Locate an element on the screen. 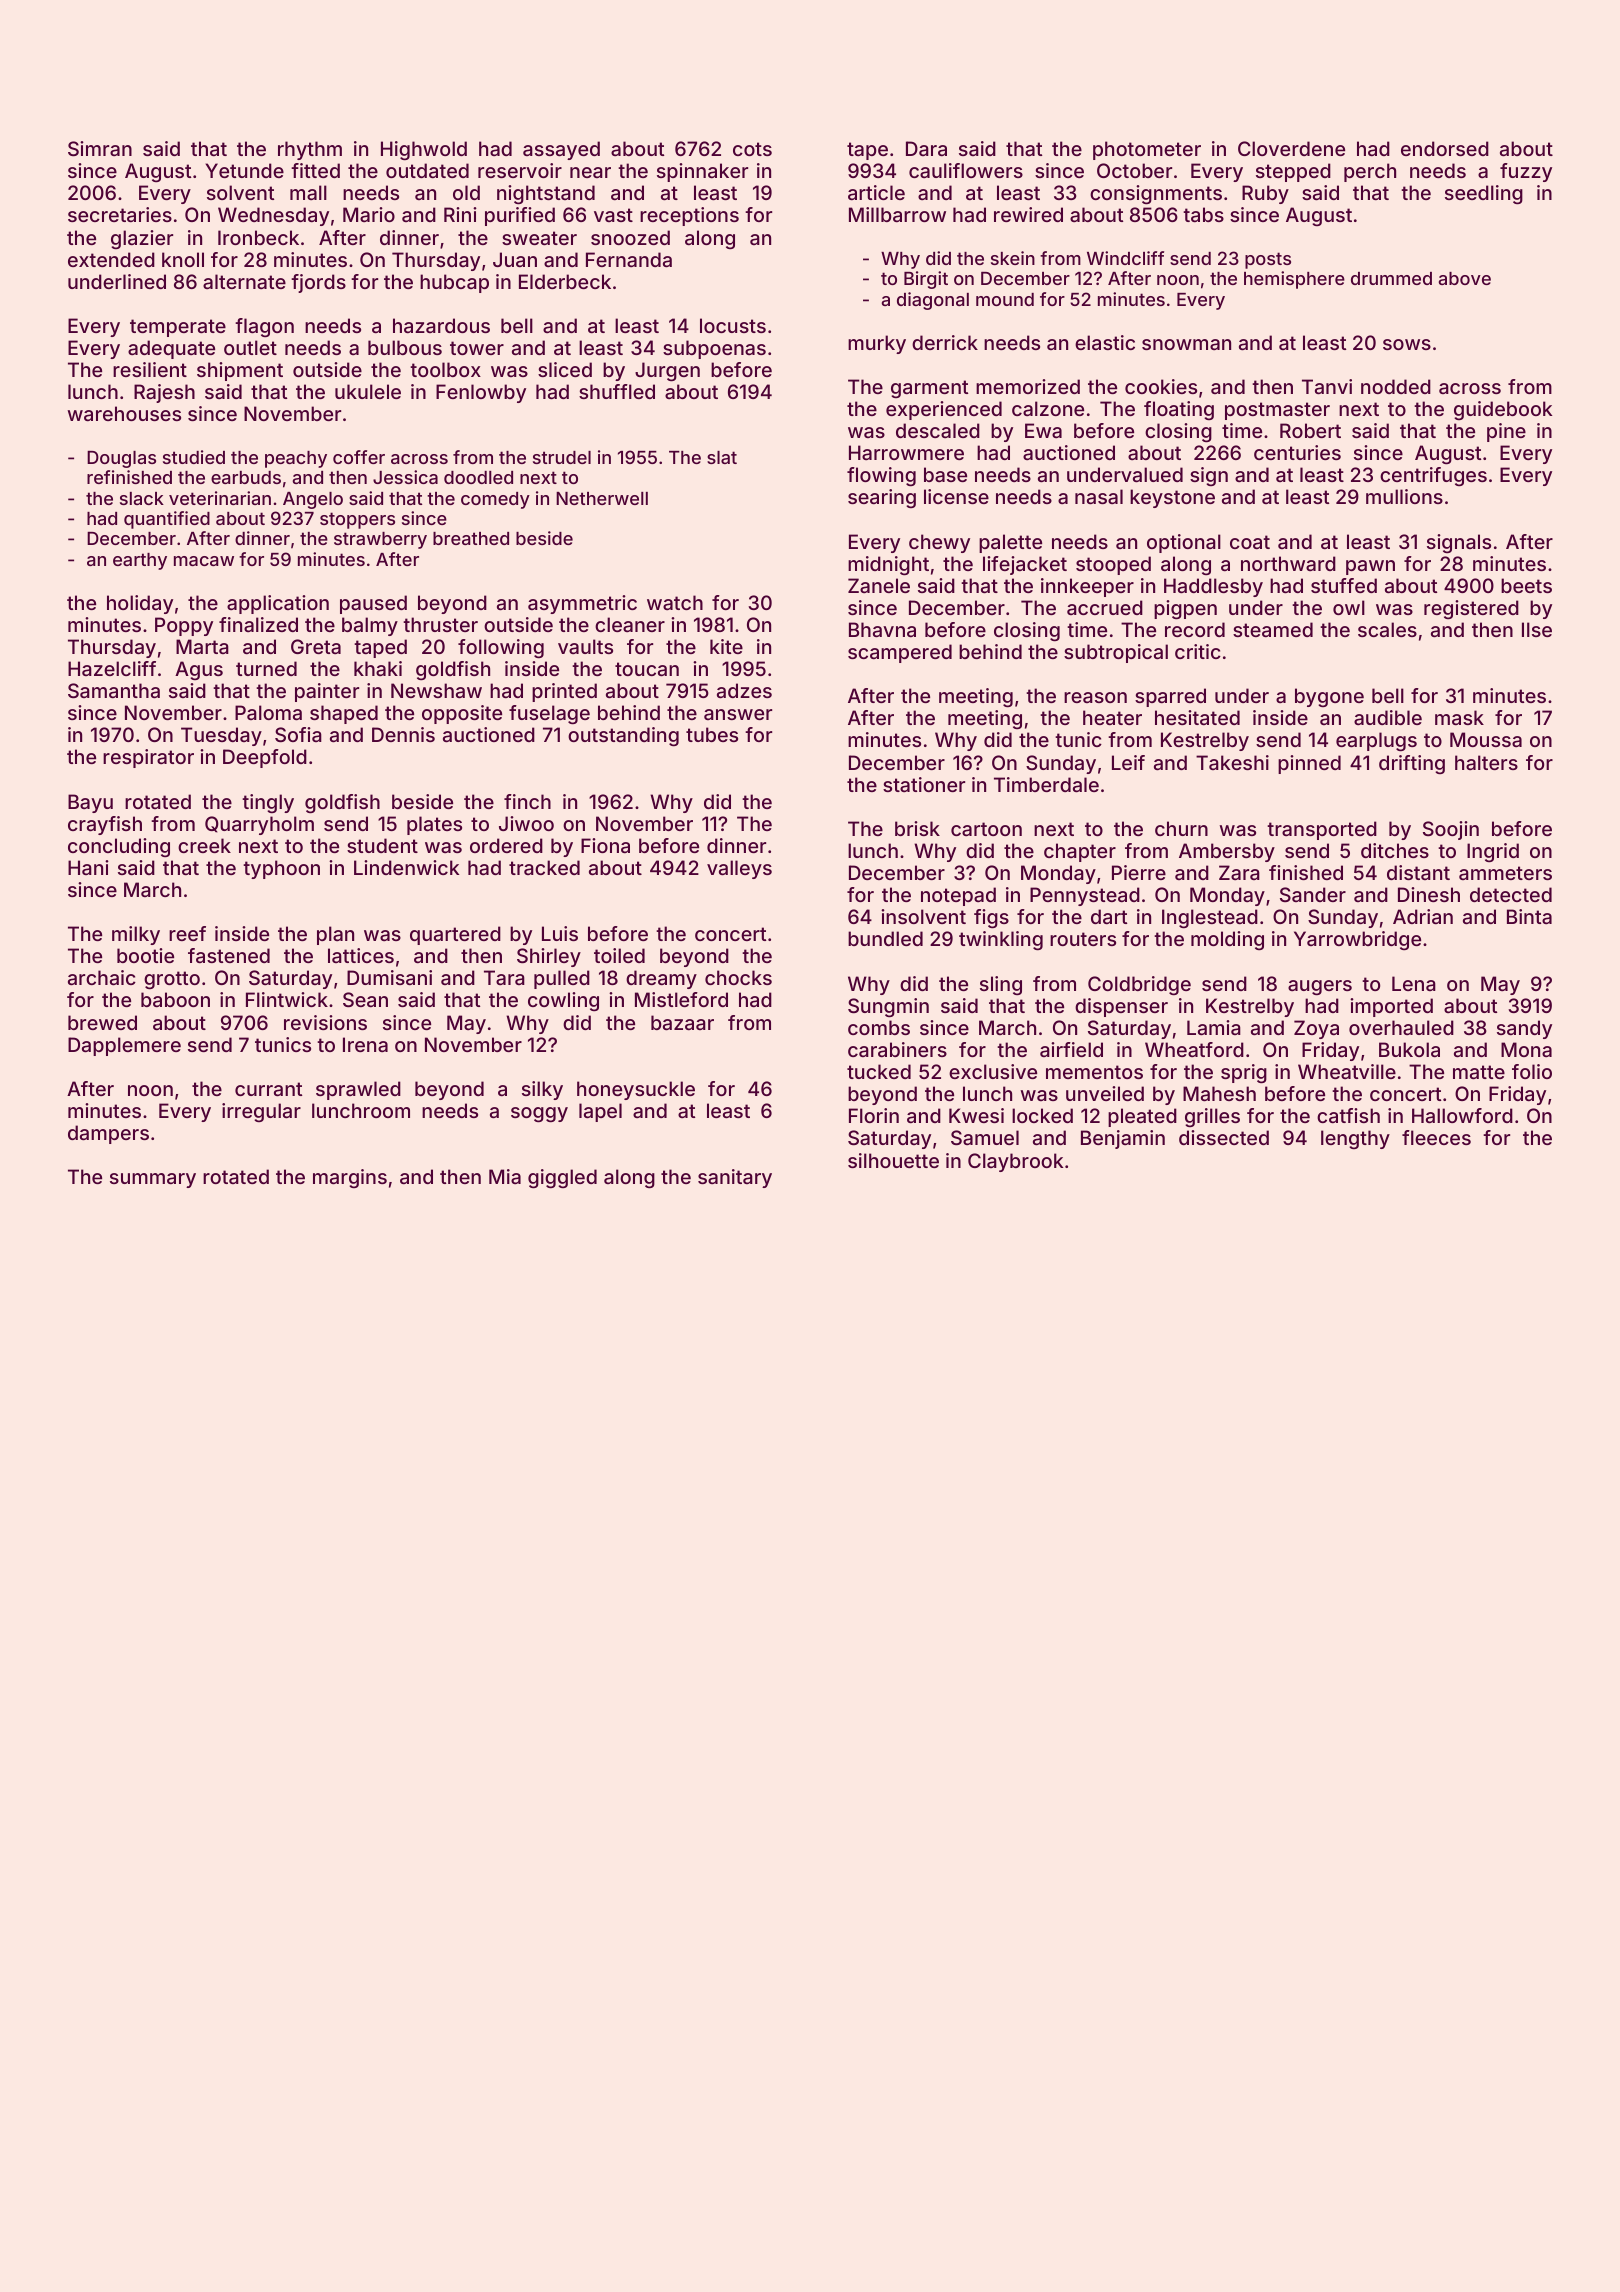 The image size is (1620, 2292). Leif is located at coordinates (1128, 762).
